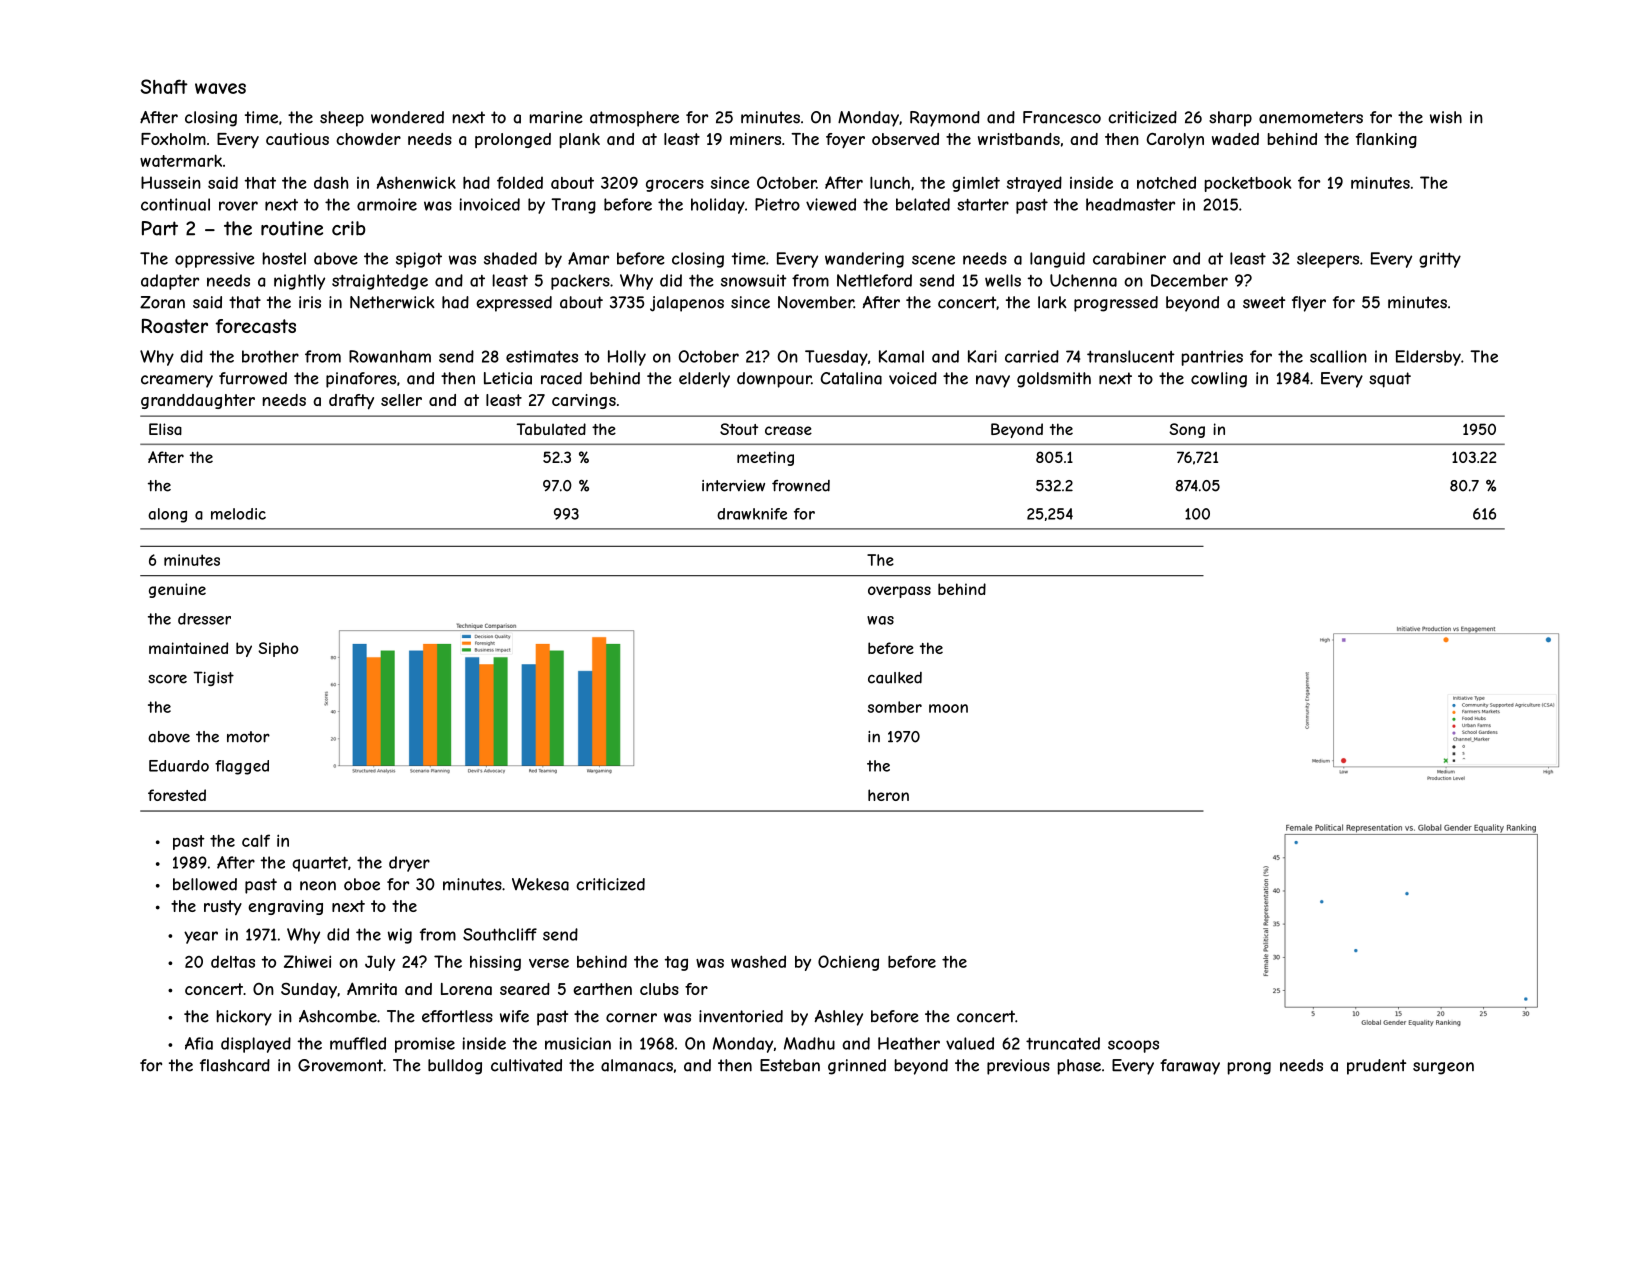 This page has width=1645, height=1271. Describe the element at coordinates (933, 260) in the page. I see `scene` at that location.
